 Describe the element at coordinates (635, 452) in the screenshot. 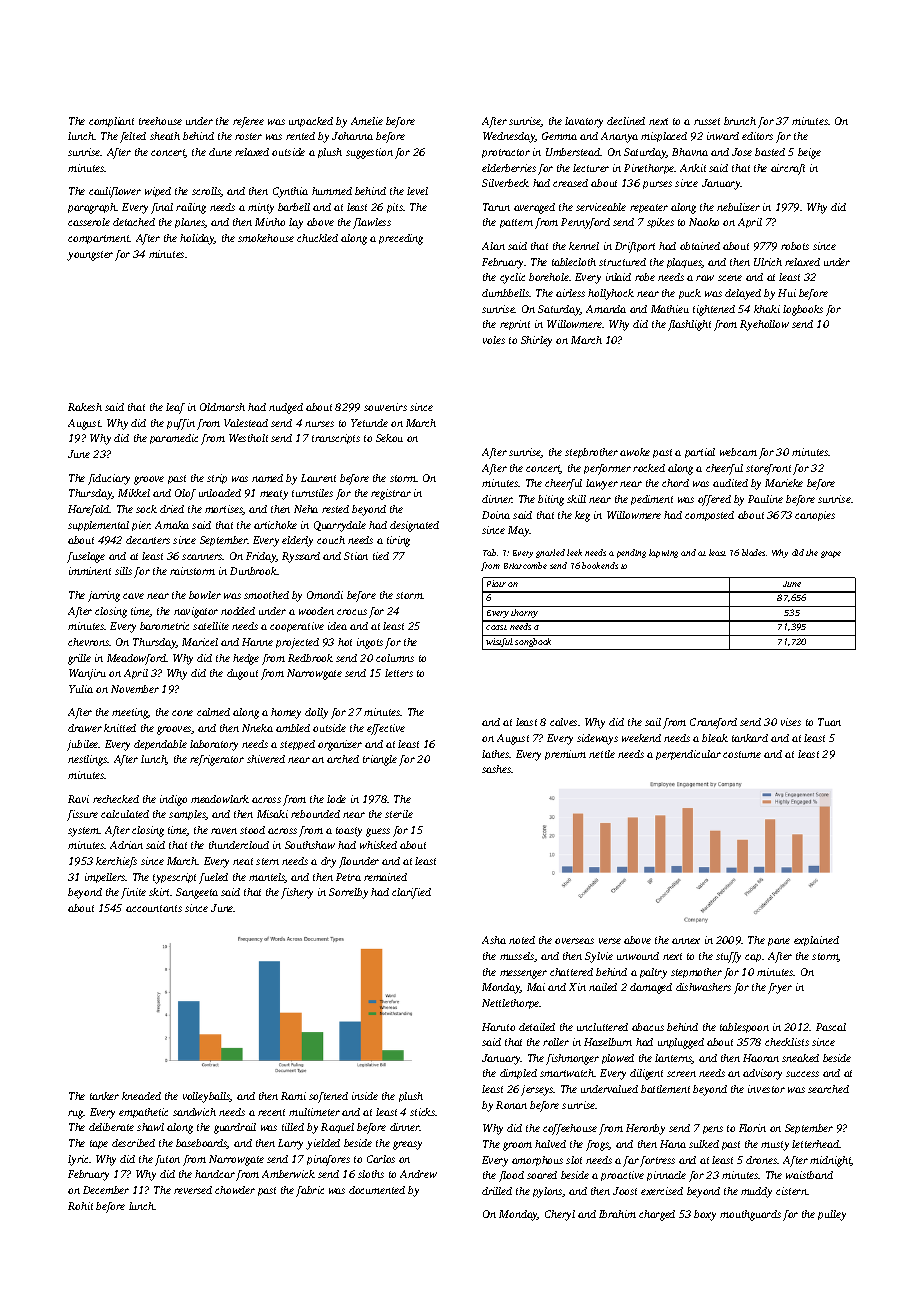

I see `awoke` at that location.
